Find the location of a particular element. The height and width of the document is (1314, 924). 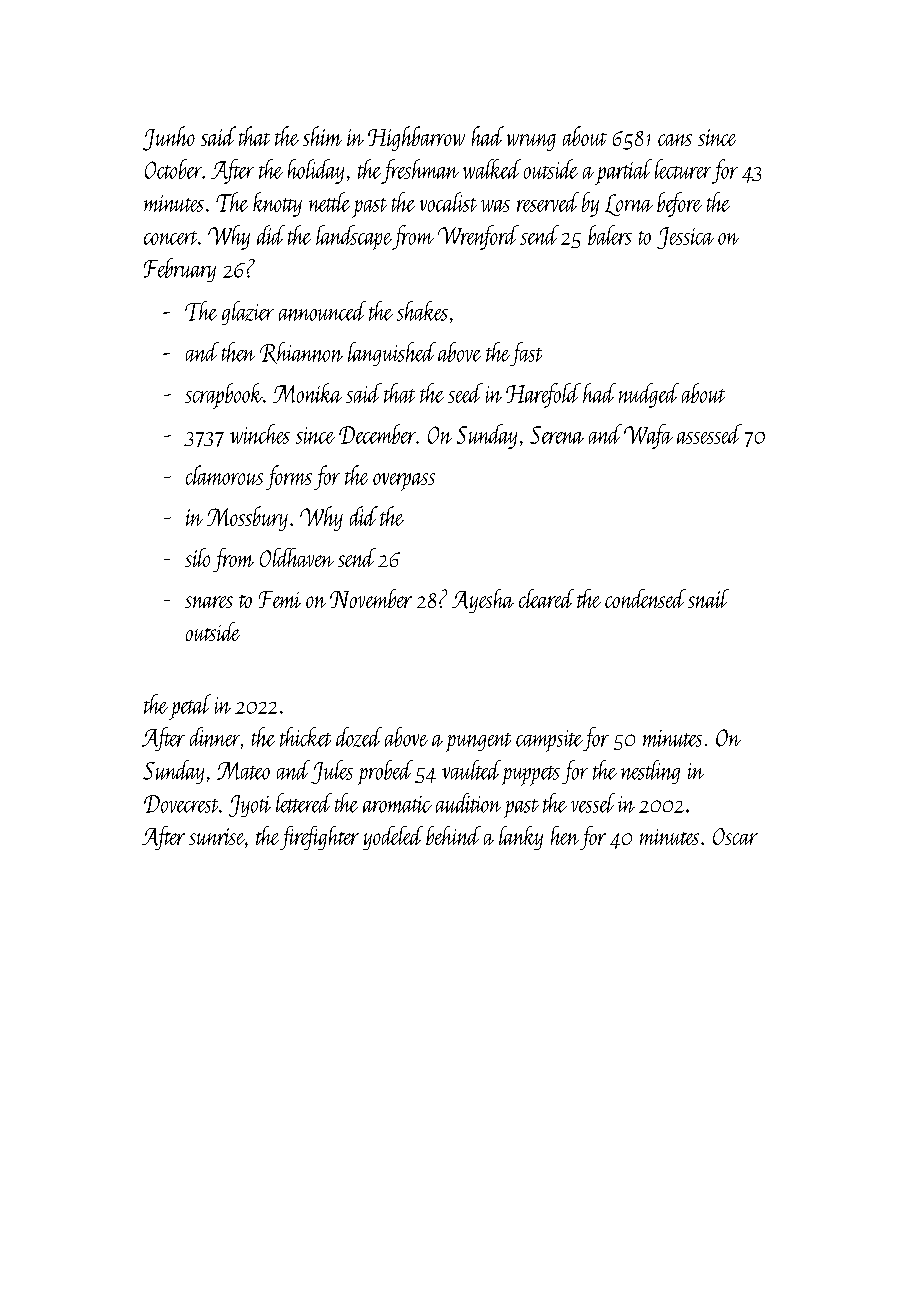

petal is located at coordinates (190, 707).
